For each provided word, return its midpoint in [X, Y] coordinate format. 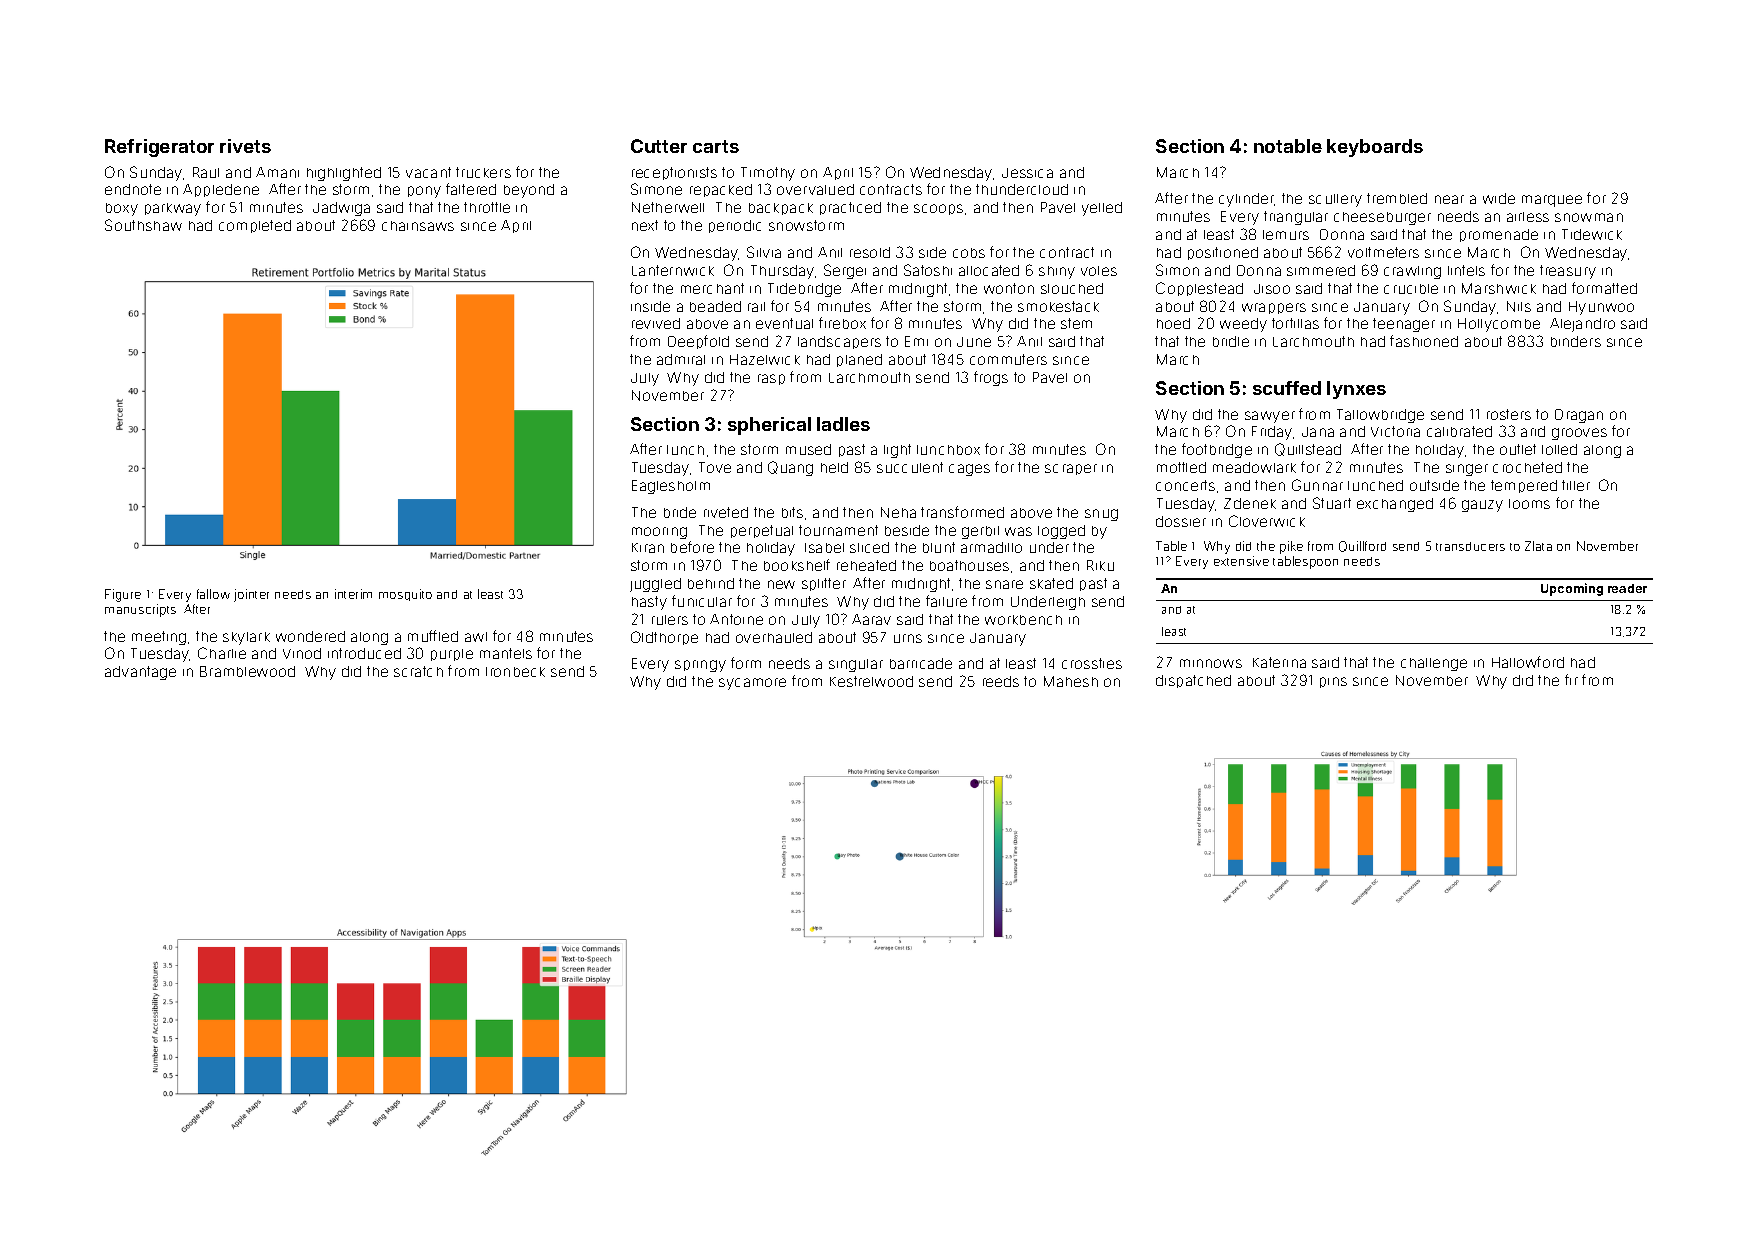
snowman [1589, 217]
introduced [364, 653]
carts [716, 146]
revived [656, 323]
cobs [969, 253]
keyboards [1375, 148]
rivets [245, 146]
